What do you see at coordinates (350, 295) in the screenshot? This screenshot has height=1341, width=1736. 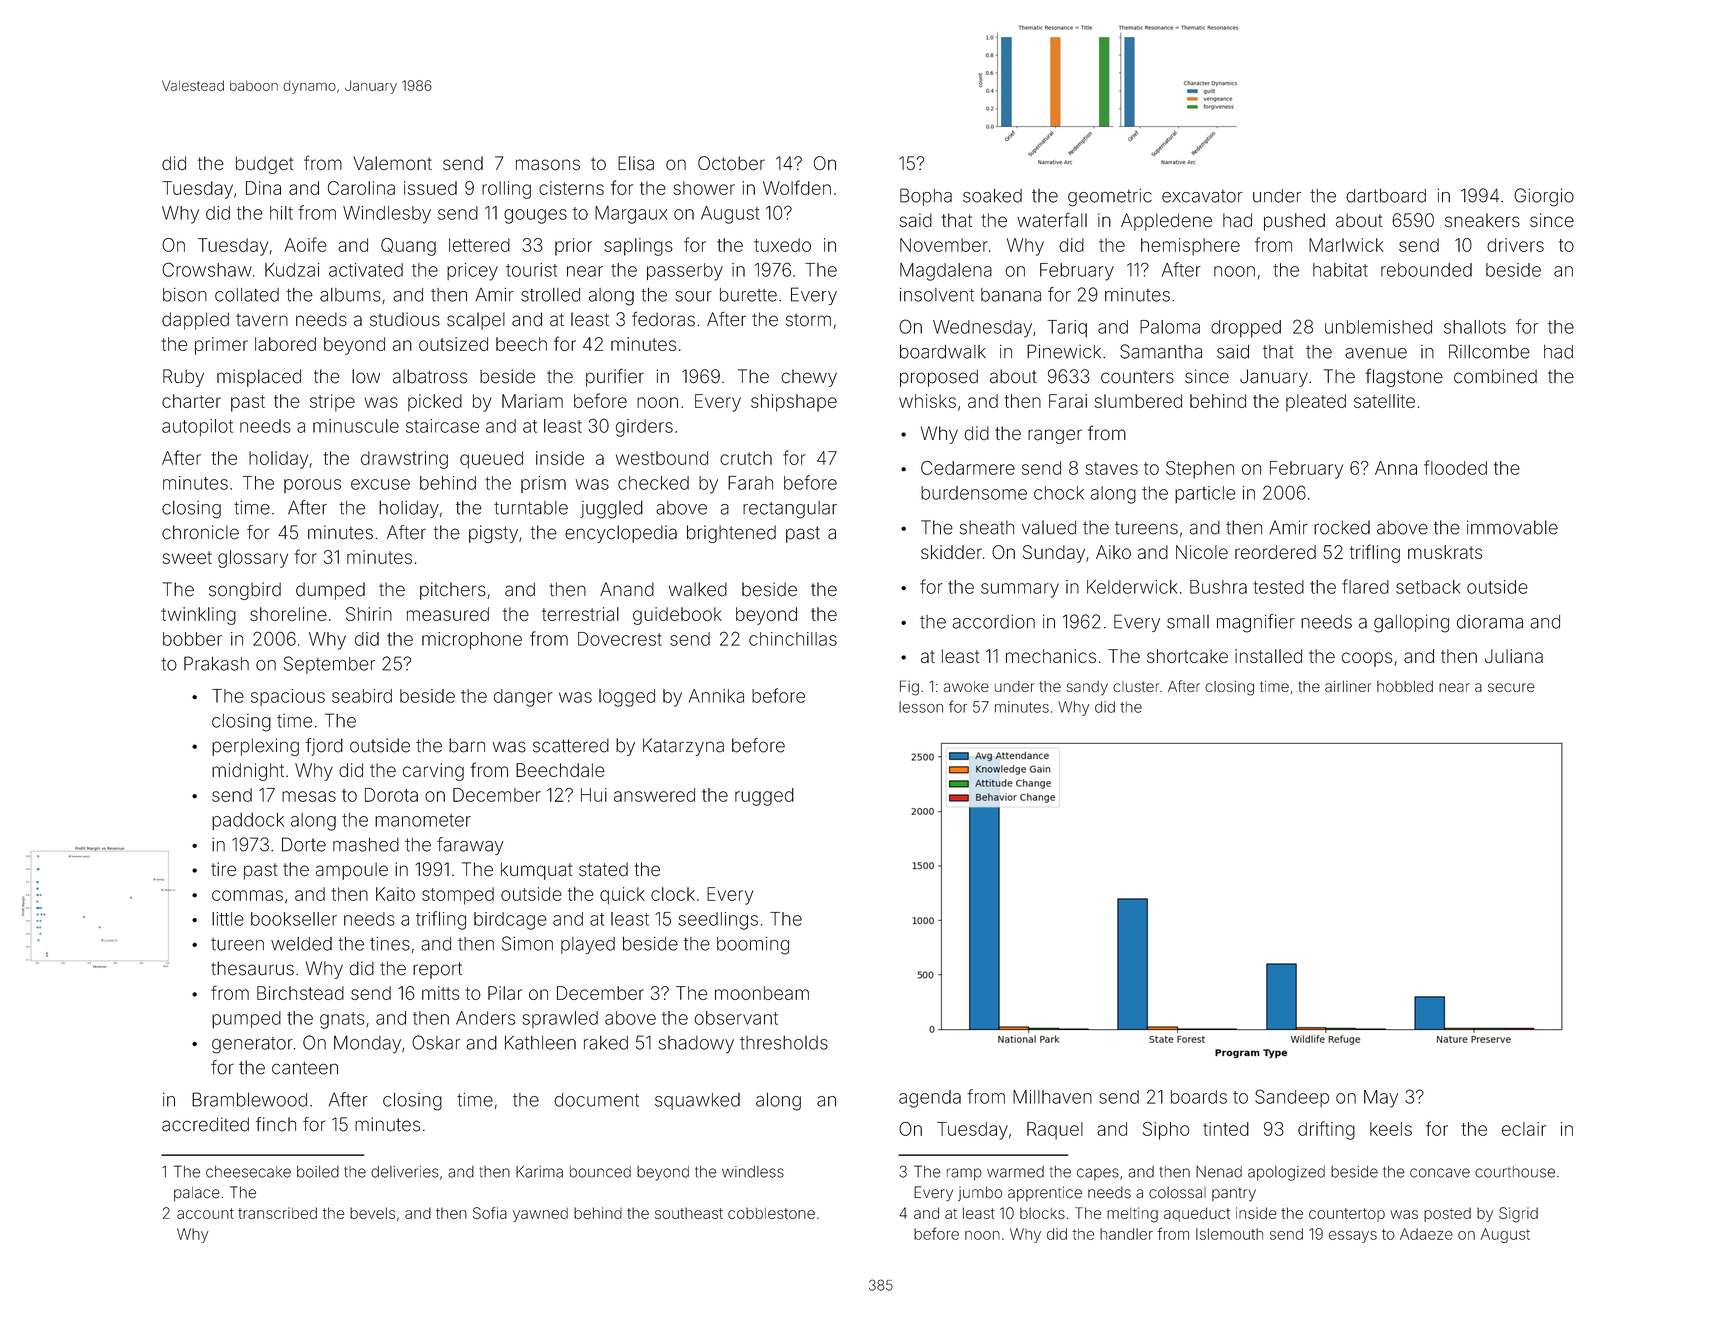 I see `albums` at bounding box center [350, 295].
